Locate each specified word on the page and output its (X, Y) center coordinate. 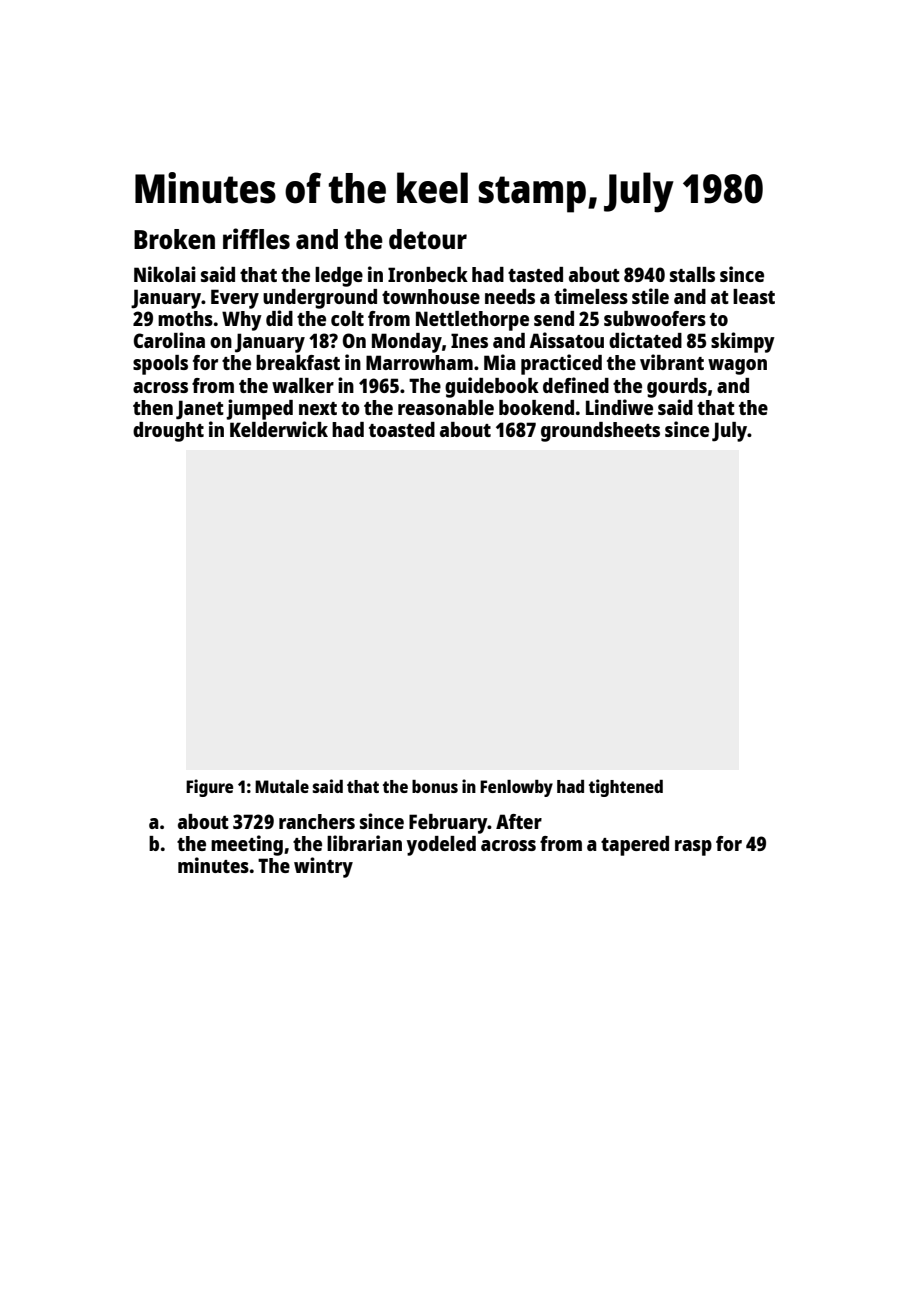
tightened (626, 788)
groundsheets (600, 432)
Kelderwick (279, 429)
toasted (402, 429)
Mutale (282, 786)
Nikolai (165, 274)
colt (347, 318)
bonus (435, 786)
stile (650, 296)
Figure (209, 788)
